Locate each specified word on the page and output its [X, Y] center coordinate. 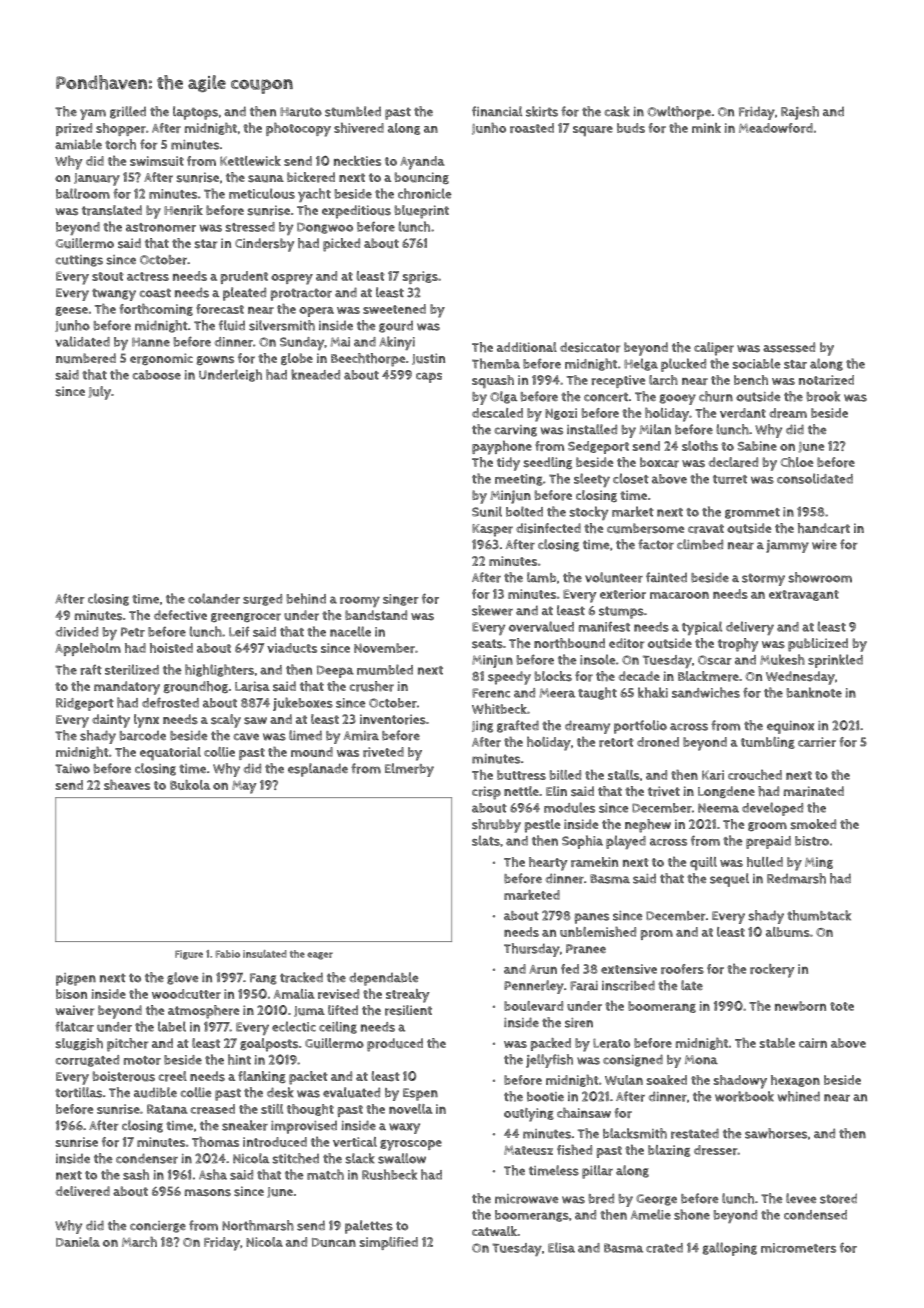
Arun [543, 969]
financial [497, 111]
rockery [772, 971]
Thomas [215, 1141]
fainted [666, 577]
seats [487, 644]
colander [214, 598]
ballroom [83, 193]
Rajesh [800, 113]
